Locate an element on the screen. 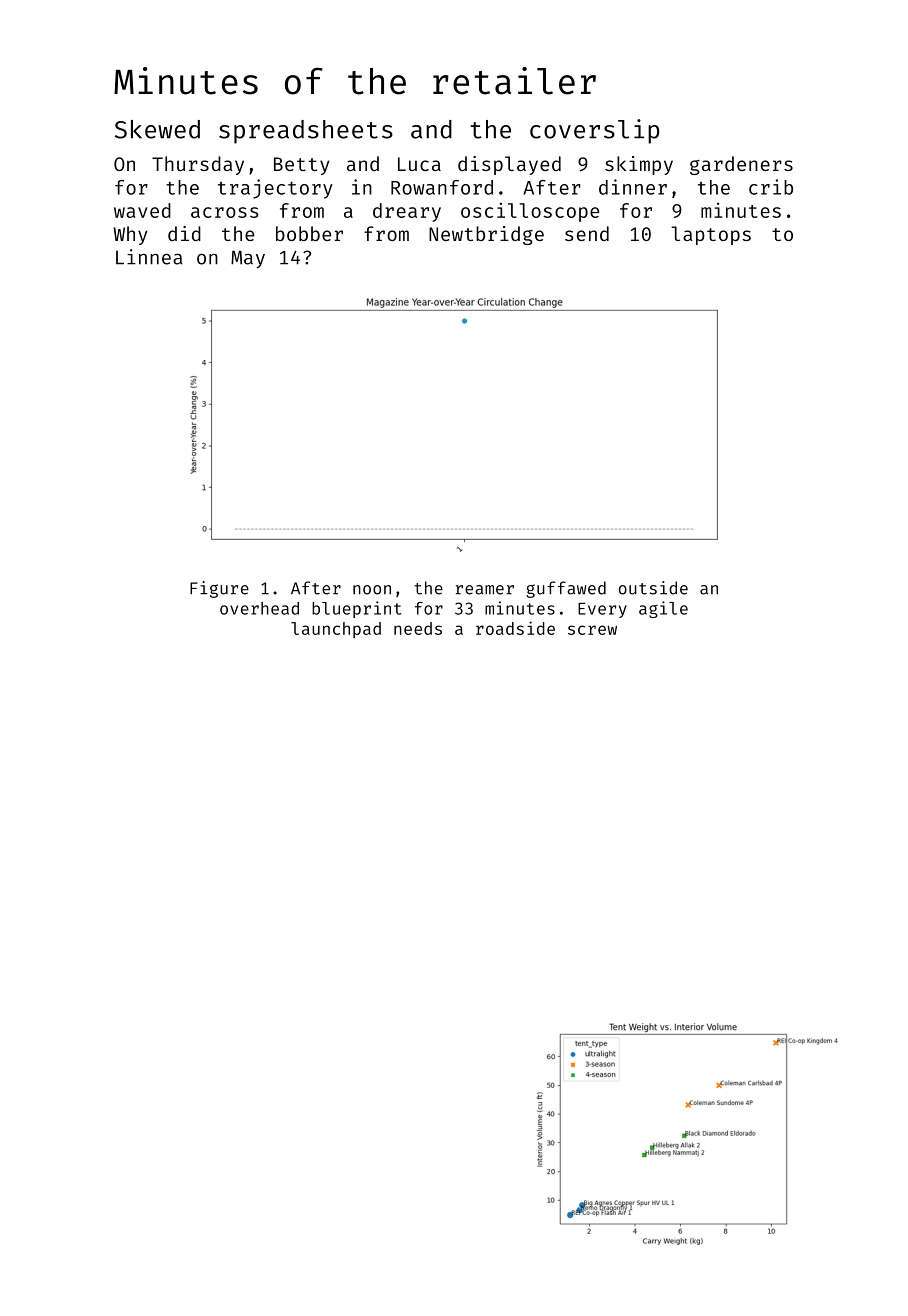 The width and height of the screenshot is (908, 1316). roadside is located at coordinates (515, 628).
